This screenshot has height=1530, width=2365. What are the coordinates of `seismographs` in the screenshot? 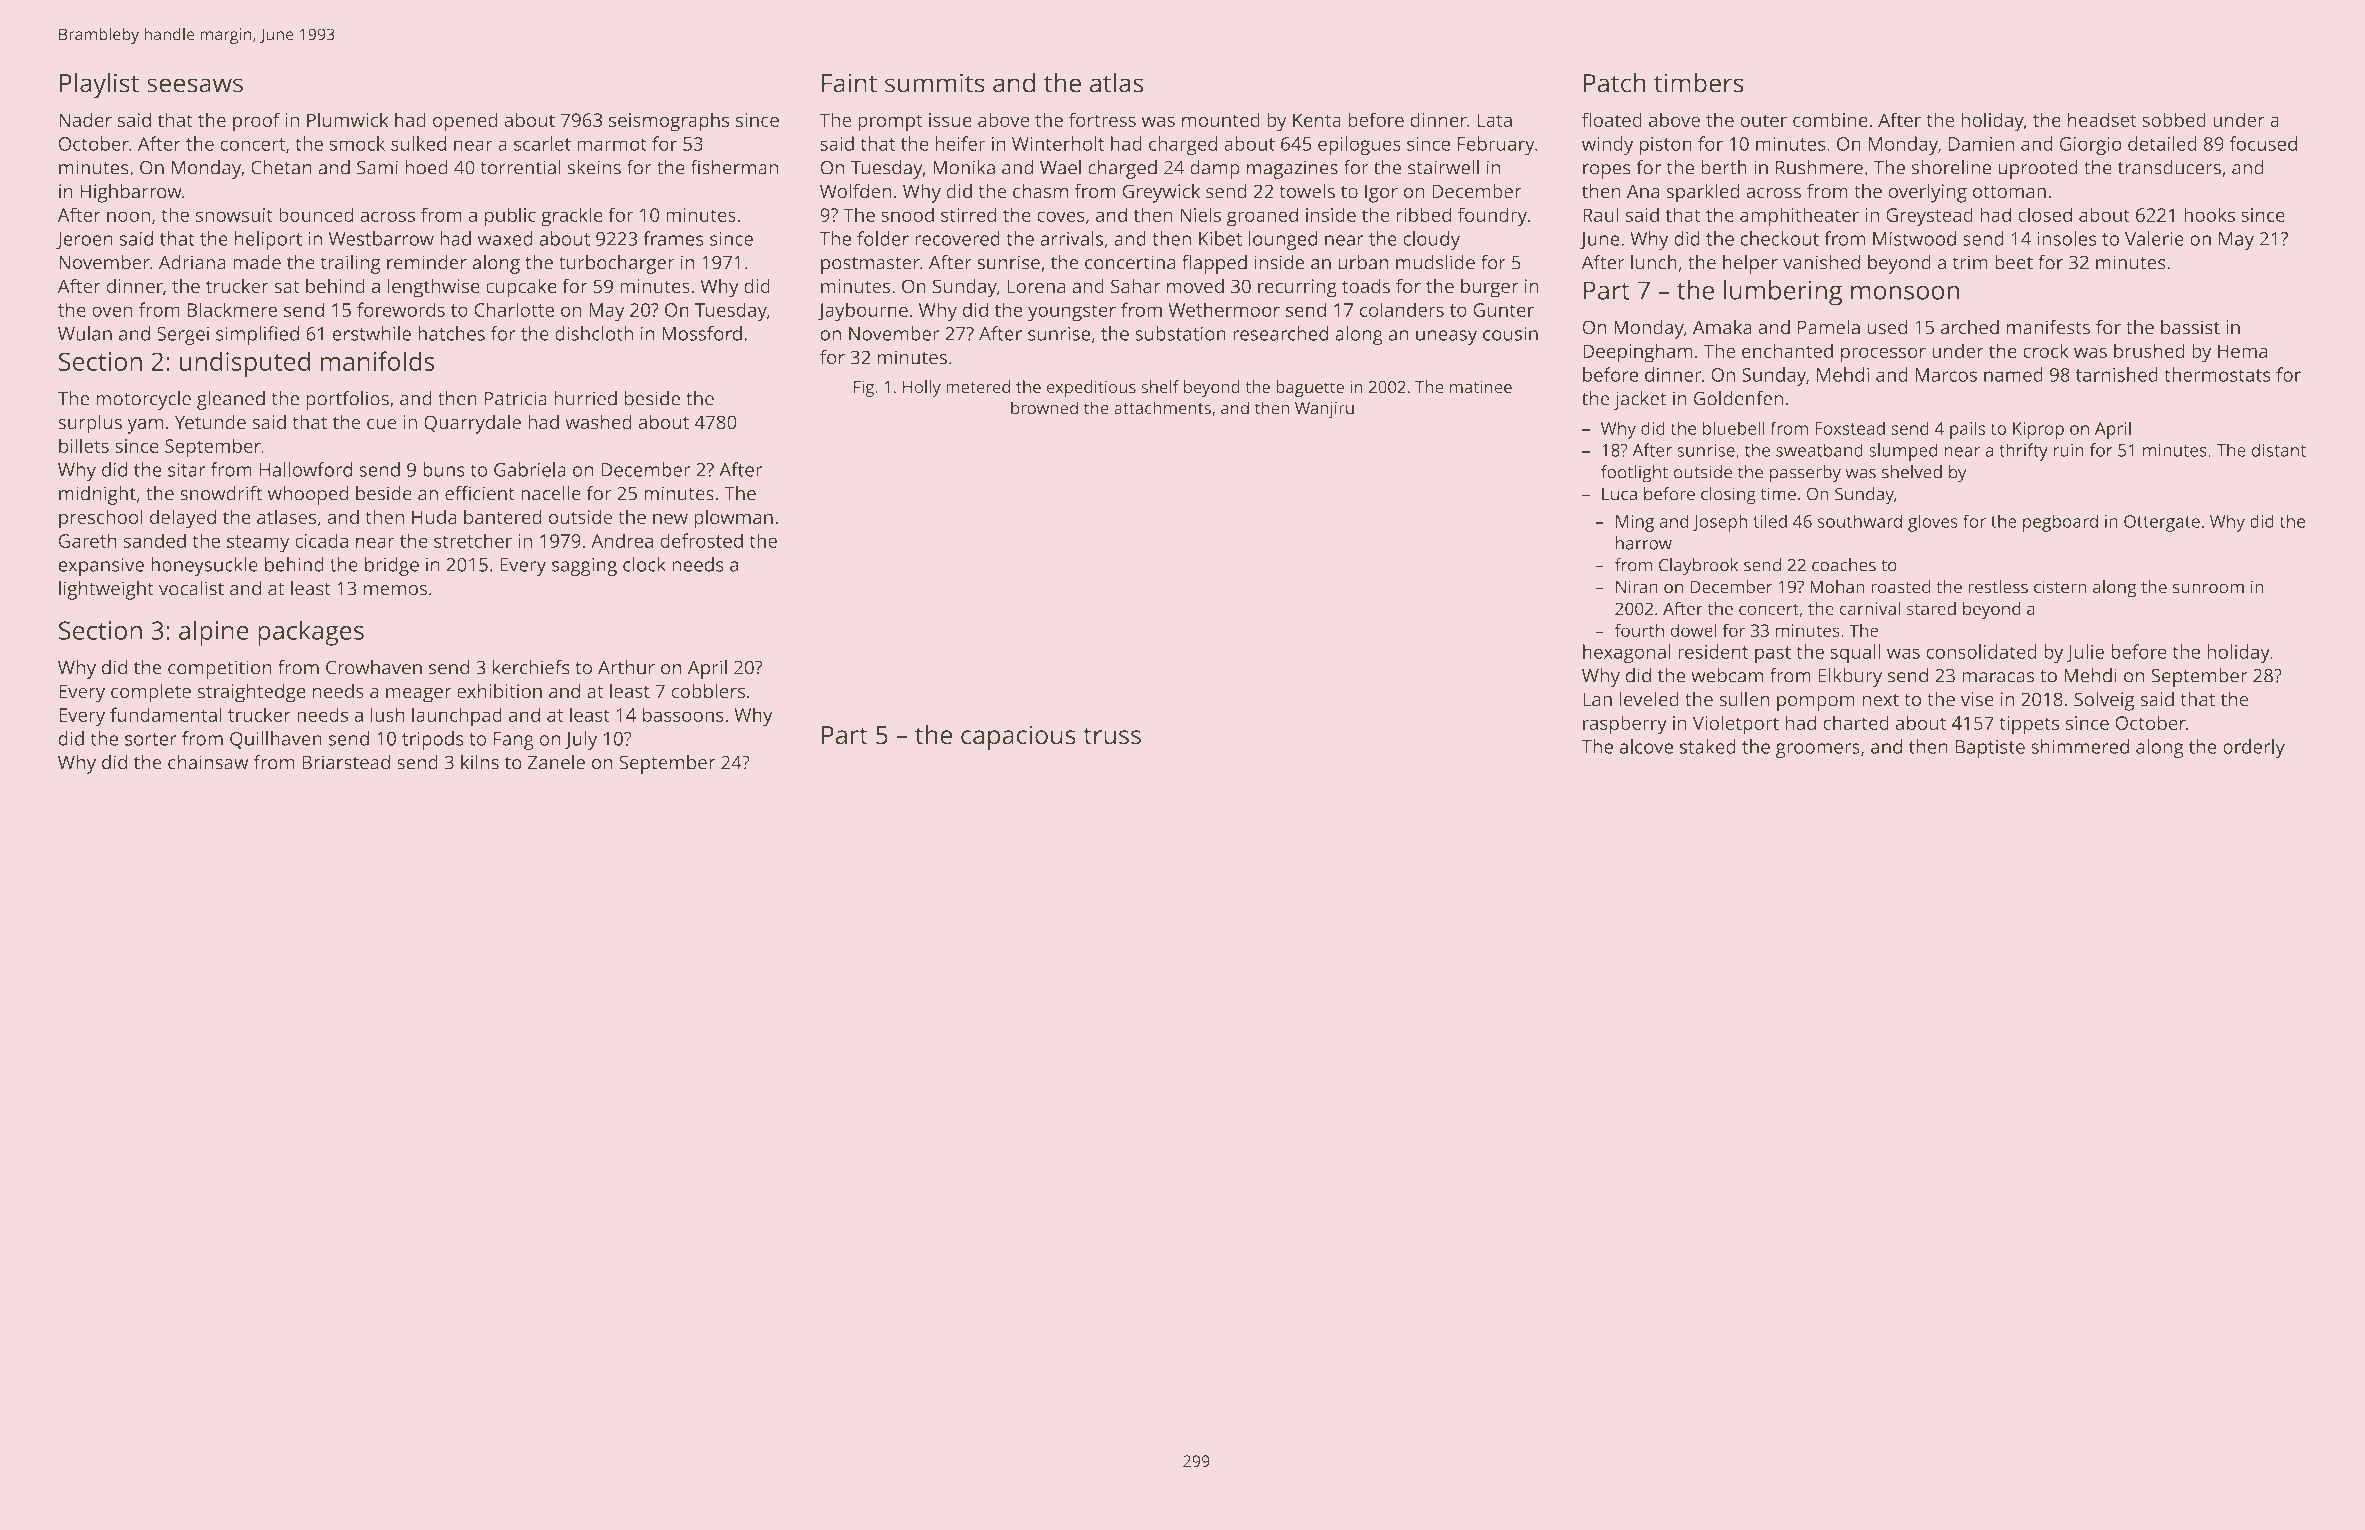 It's located at (669, 122).
